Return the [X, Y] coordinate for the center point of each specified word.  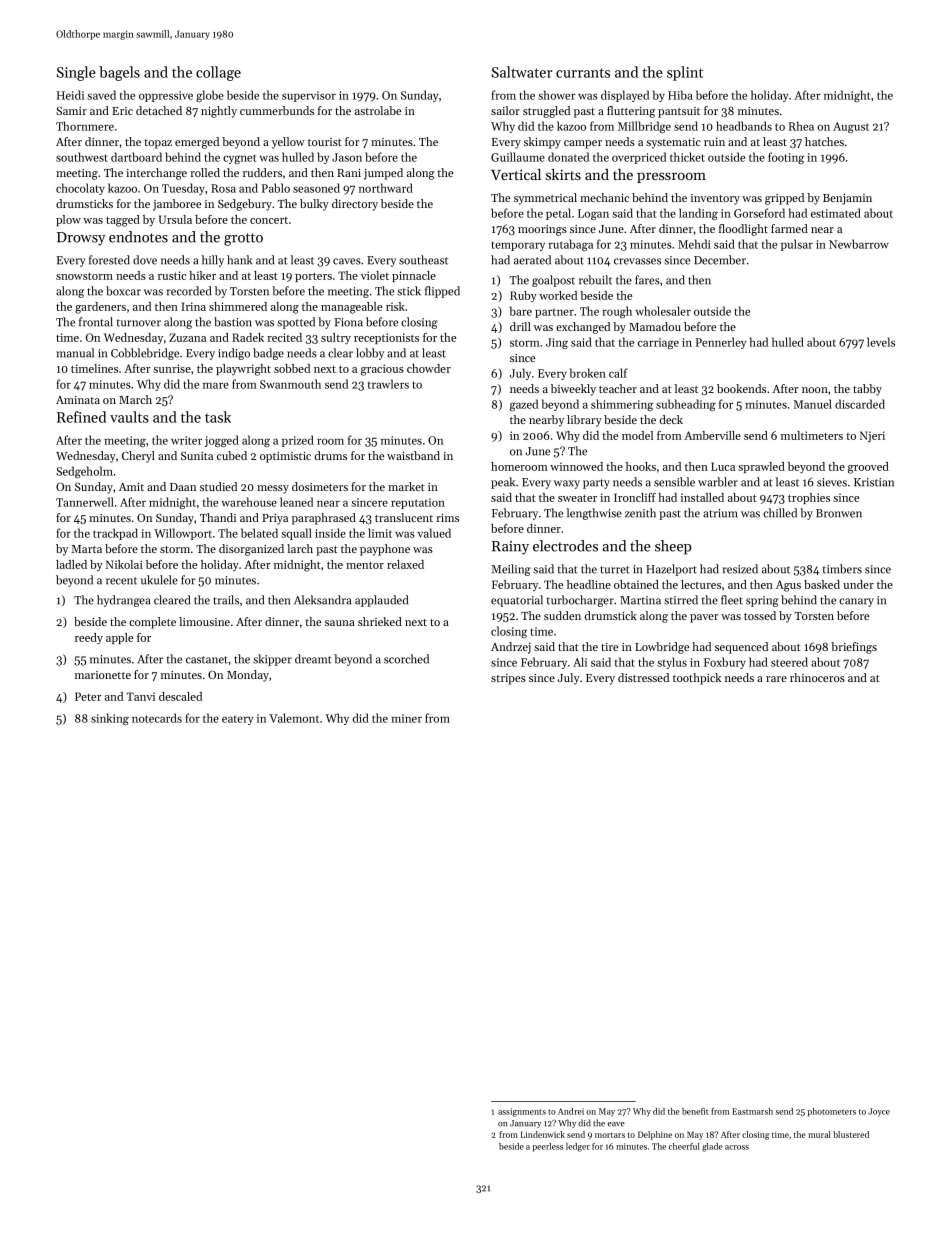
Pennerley [721, 343]
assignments [522, 1112]
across [737, 1147]
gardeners [100, 308]
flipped [442, 292]
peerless [547, 1147]
